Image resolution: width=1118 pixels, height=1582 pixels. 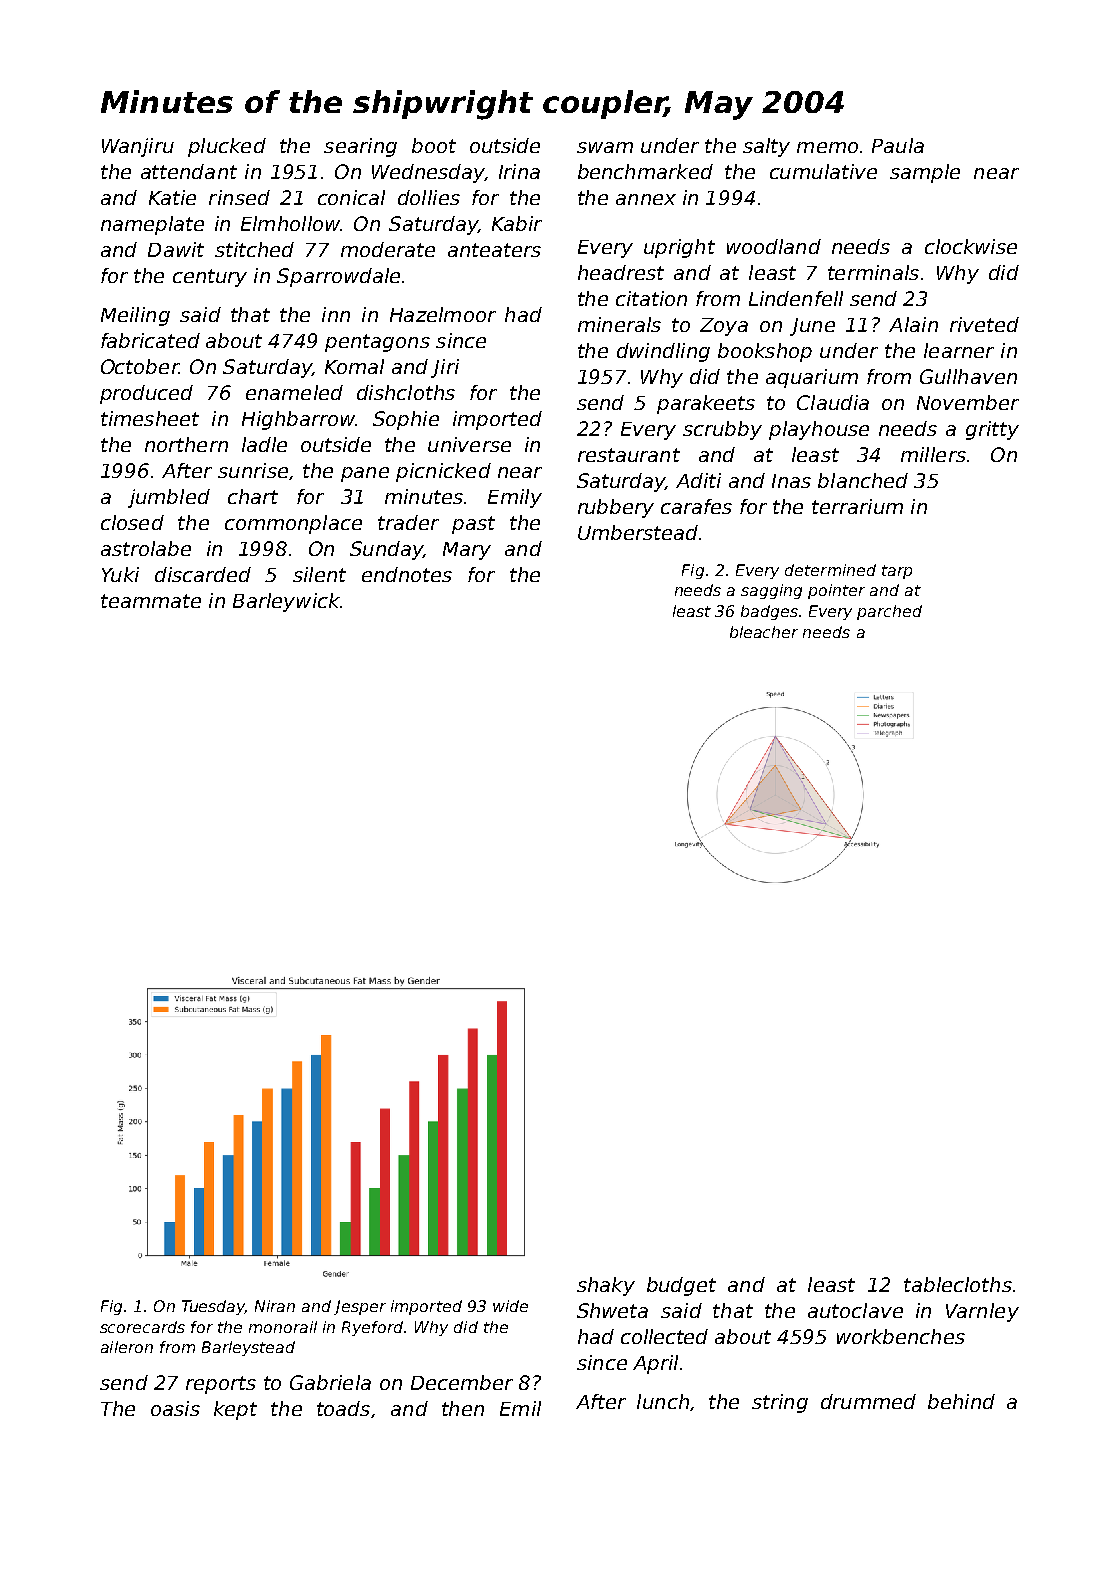 What do you see at coordinates (142, 1327) in the page?
I see `scorecards` at bounding box center [142, 1327].
